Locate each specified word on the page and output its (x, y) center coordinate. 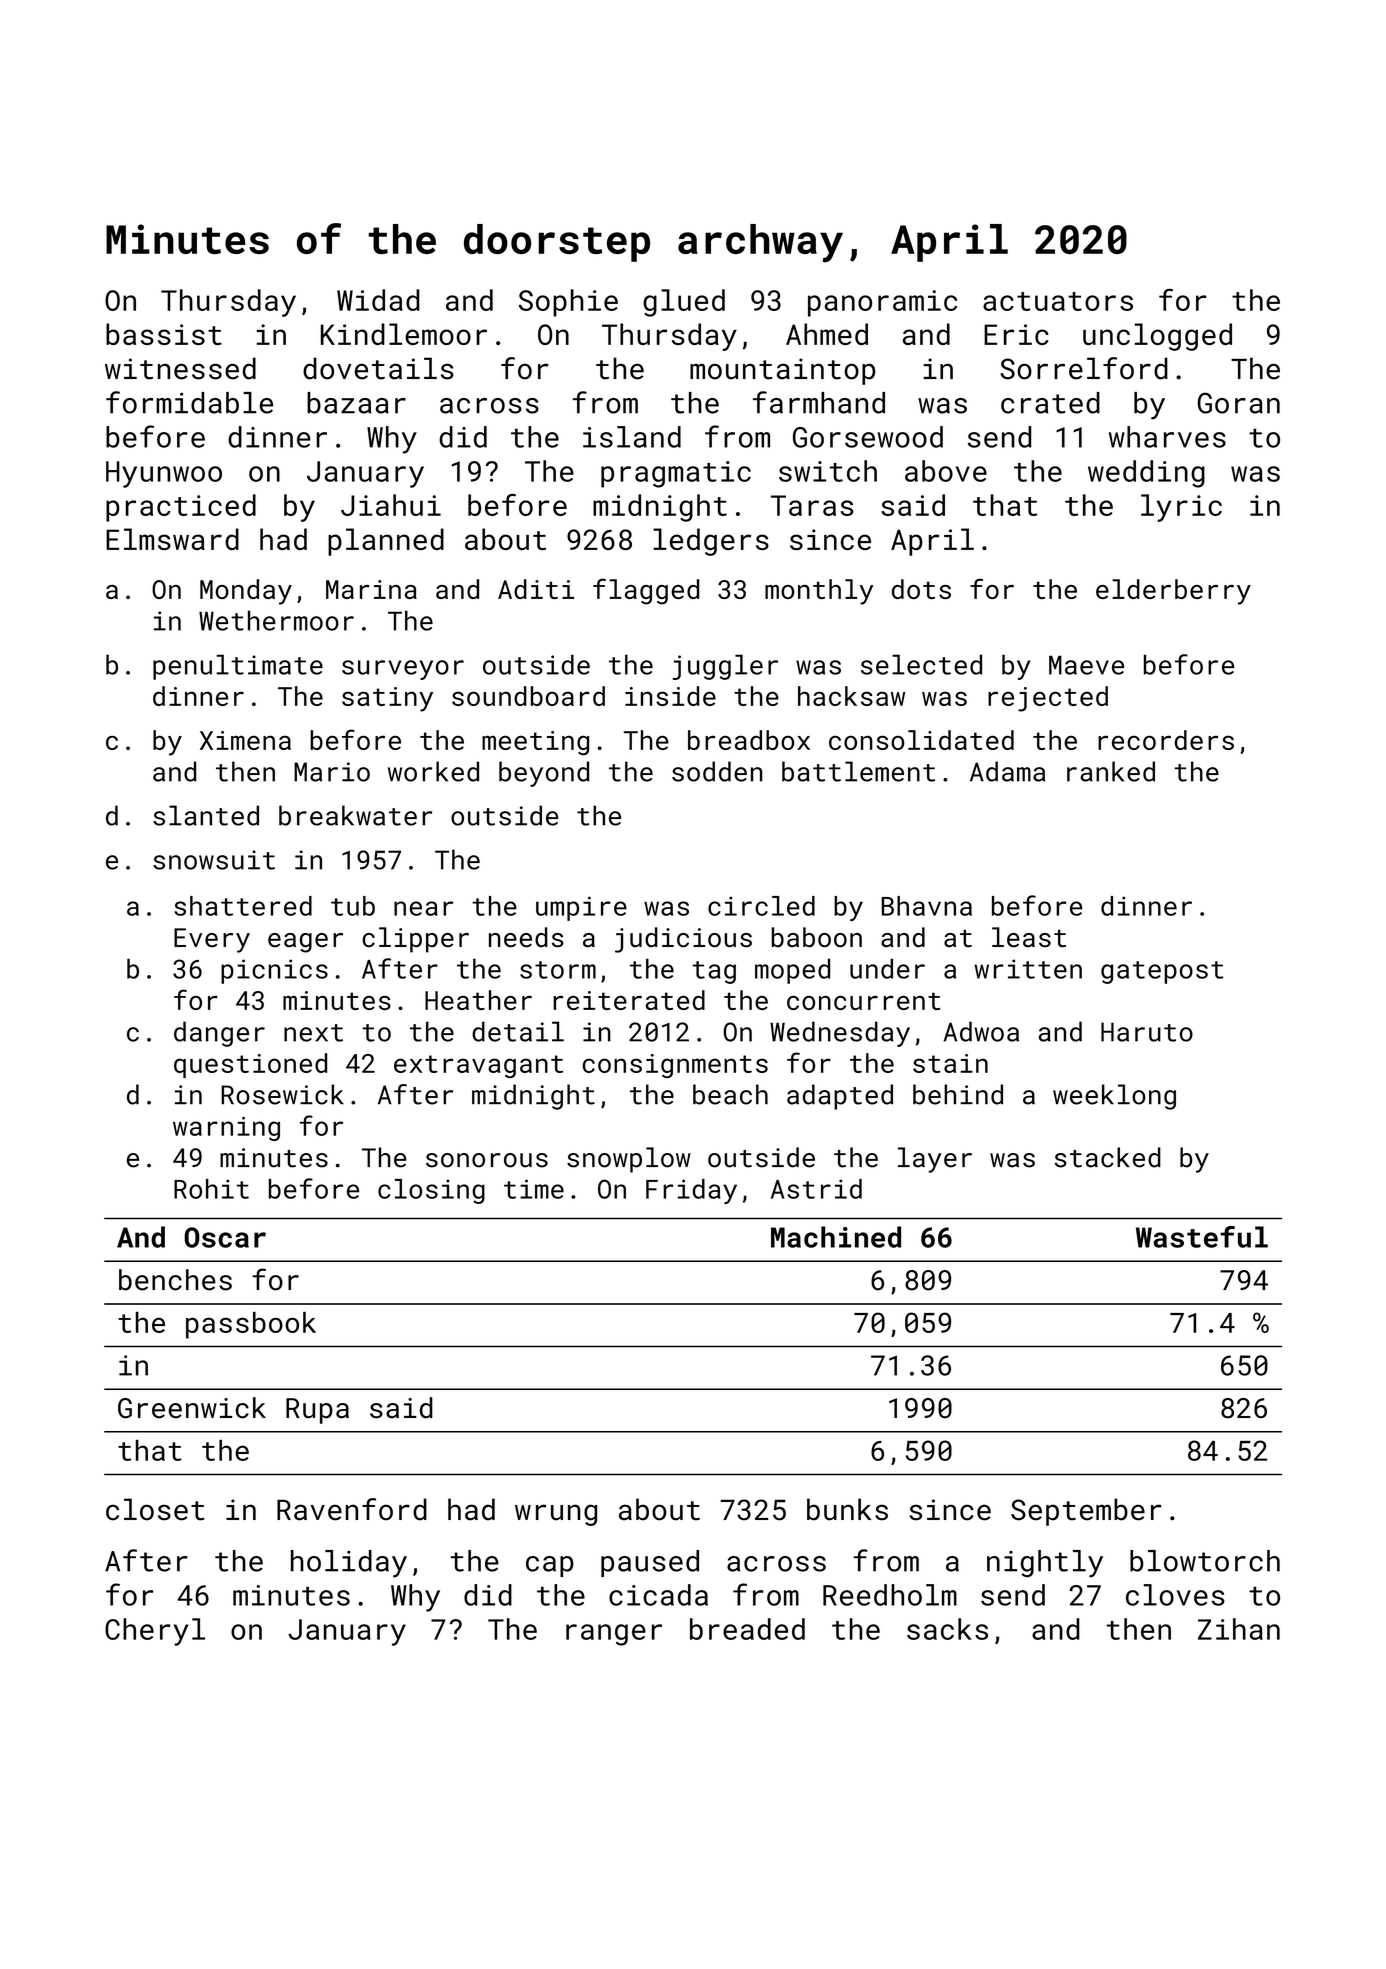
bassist (164, 334)
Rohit (211, 1189)
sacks (947, 1629)
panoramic (882, 303)
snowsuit (214, 860)
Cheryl (155, 1632)
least (1029, 937)
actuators (1058, 301)
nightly (1045, 1564)
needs (526, 937)
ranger (614, 1635)
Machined (836, 1237)
